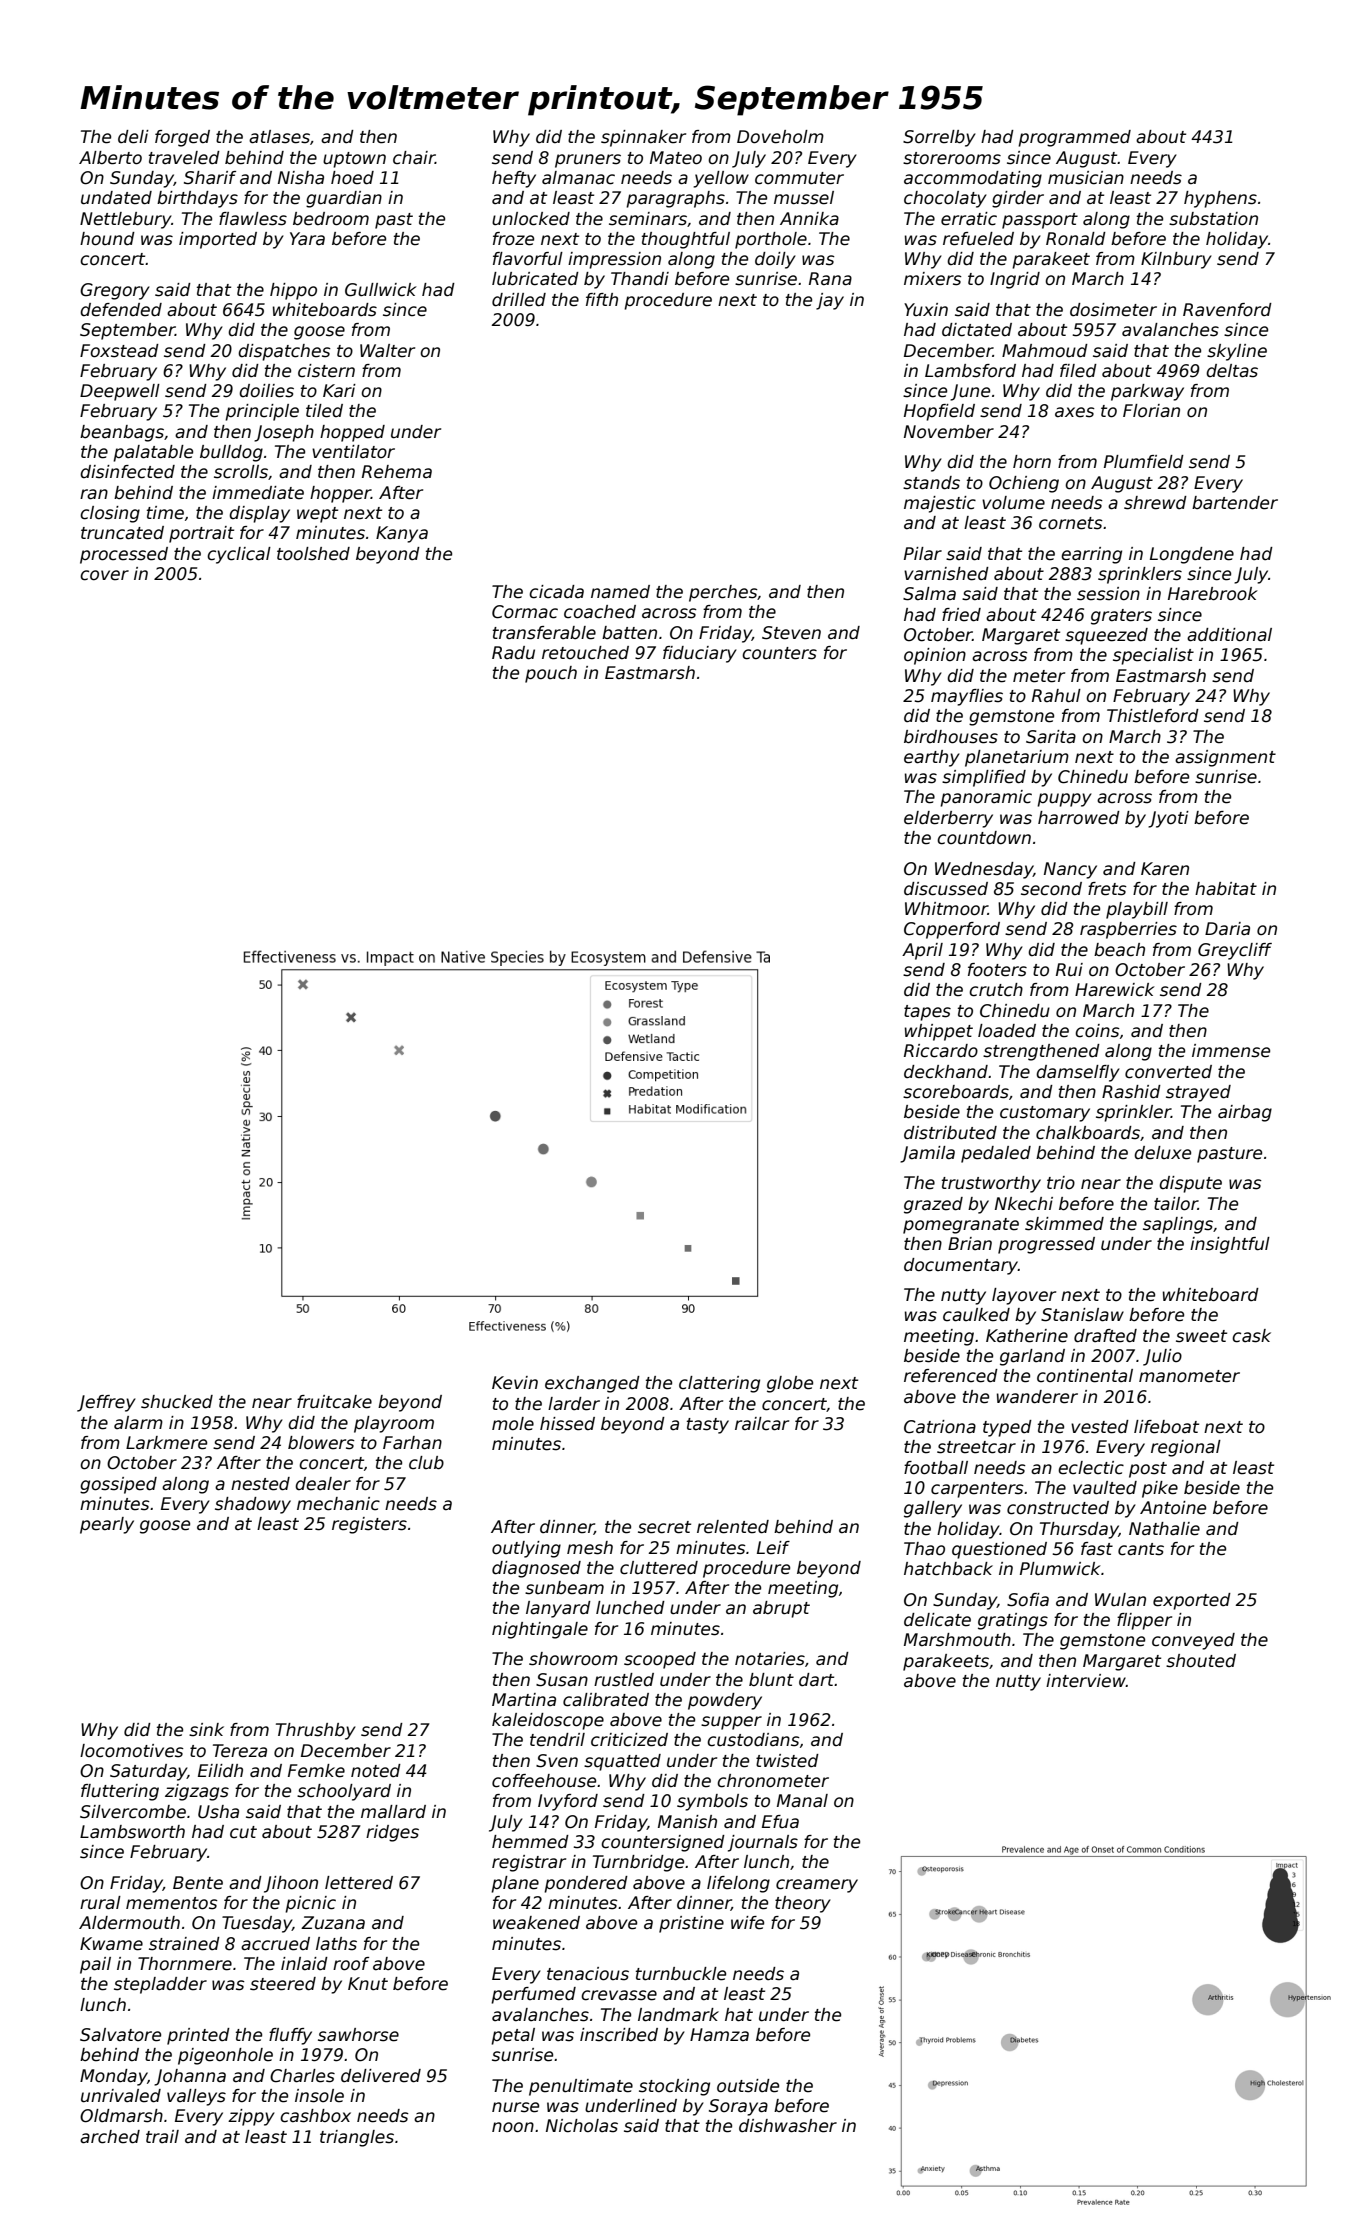  What do you see at coordinates (251, 2117) in the screenshot?
I see `zippy` at bounding box center [251, 2117].
